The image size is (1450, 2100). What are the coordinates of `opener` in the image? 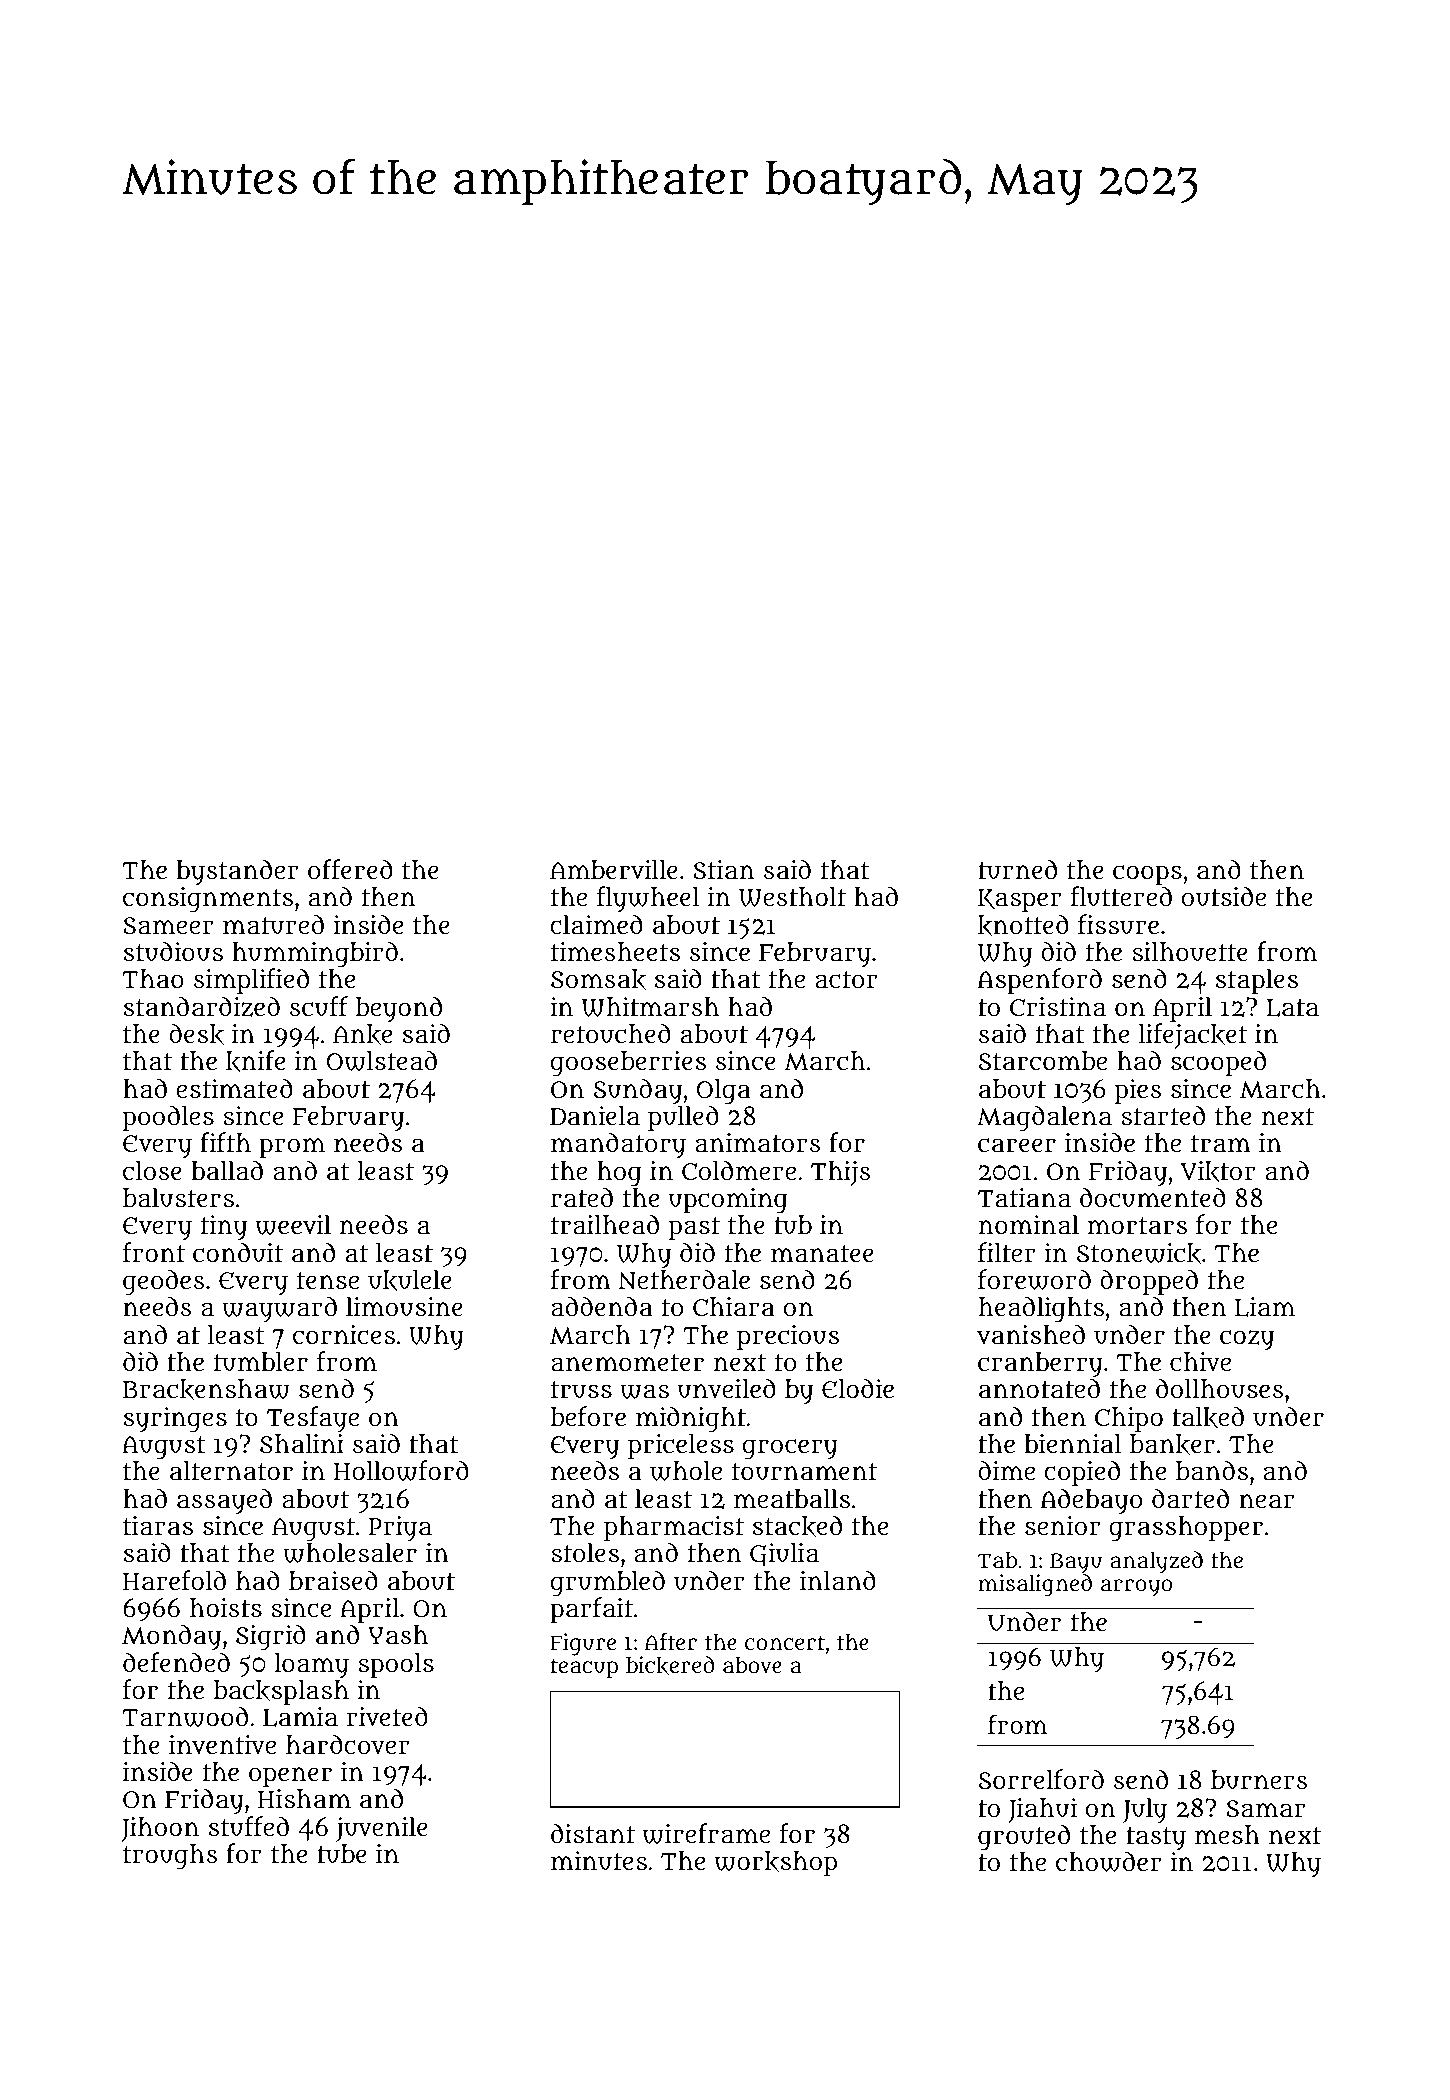 It's located at (290, 1777).
